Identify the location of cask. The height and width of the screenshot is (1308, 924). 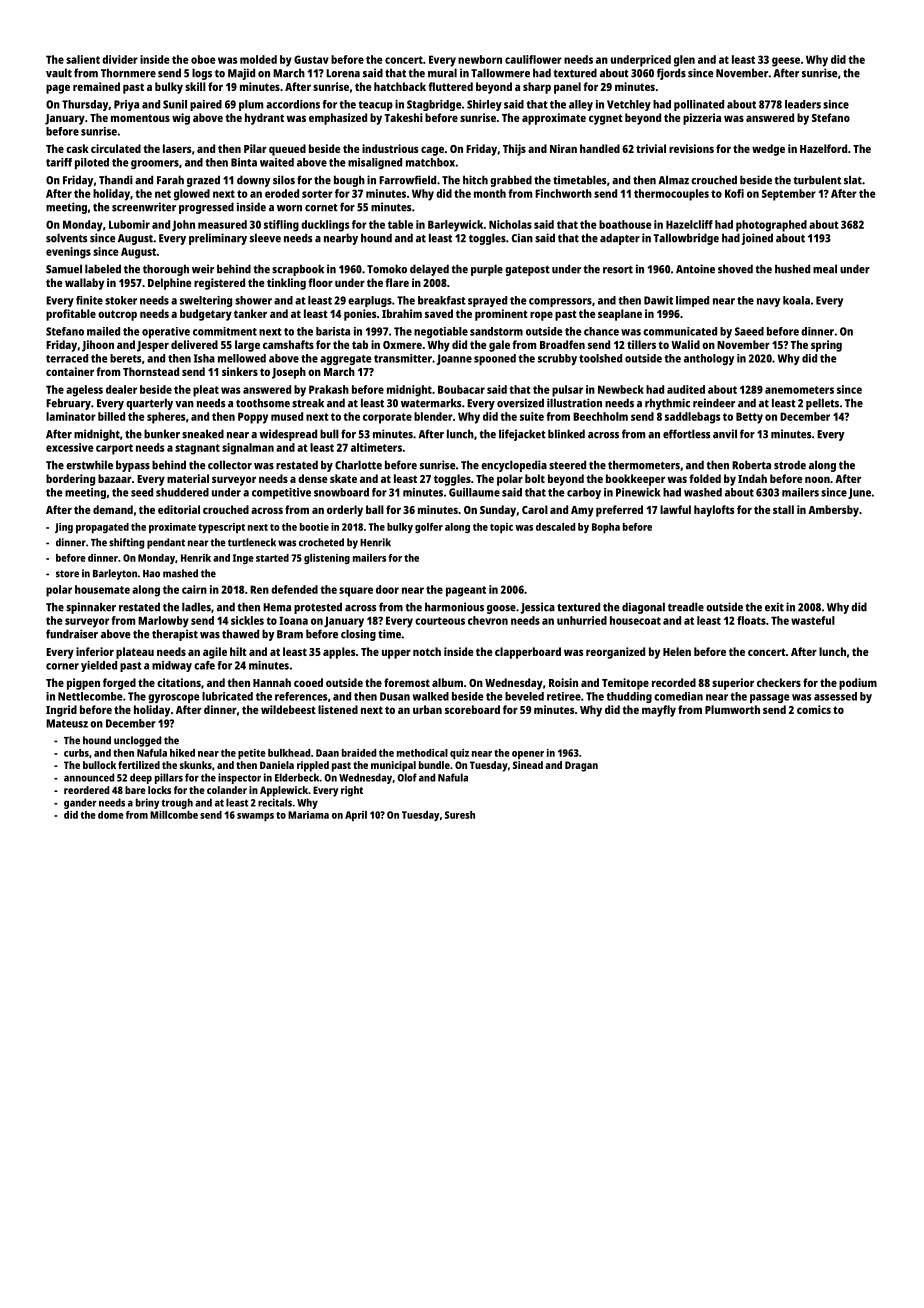
(77, 148).
